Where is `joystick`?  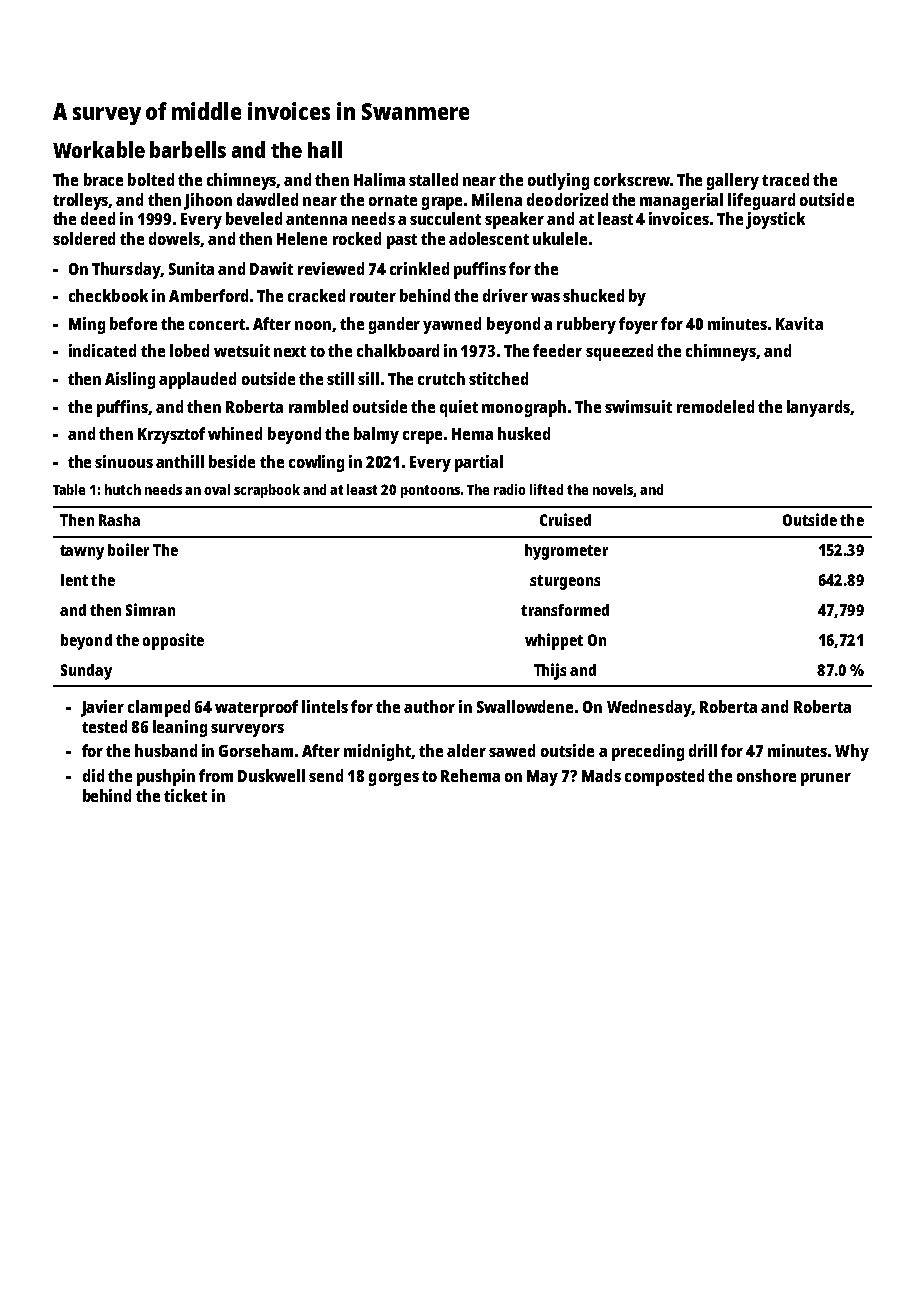
joystick is located at coordinates (775, 220).
